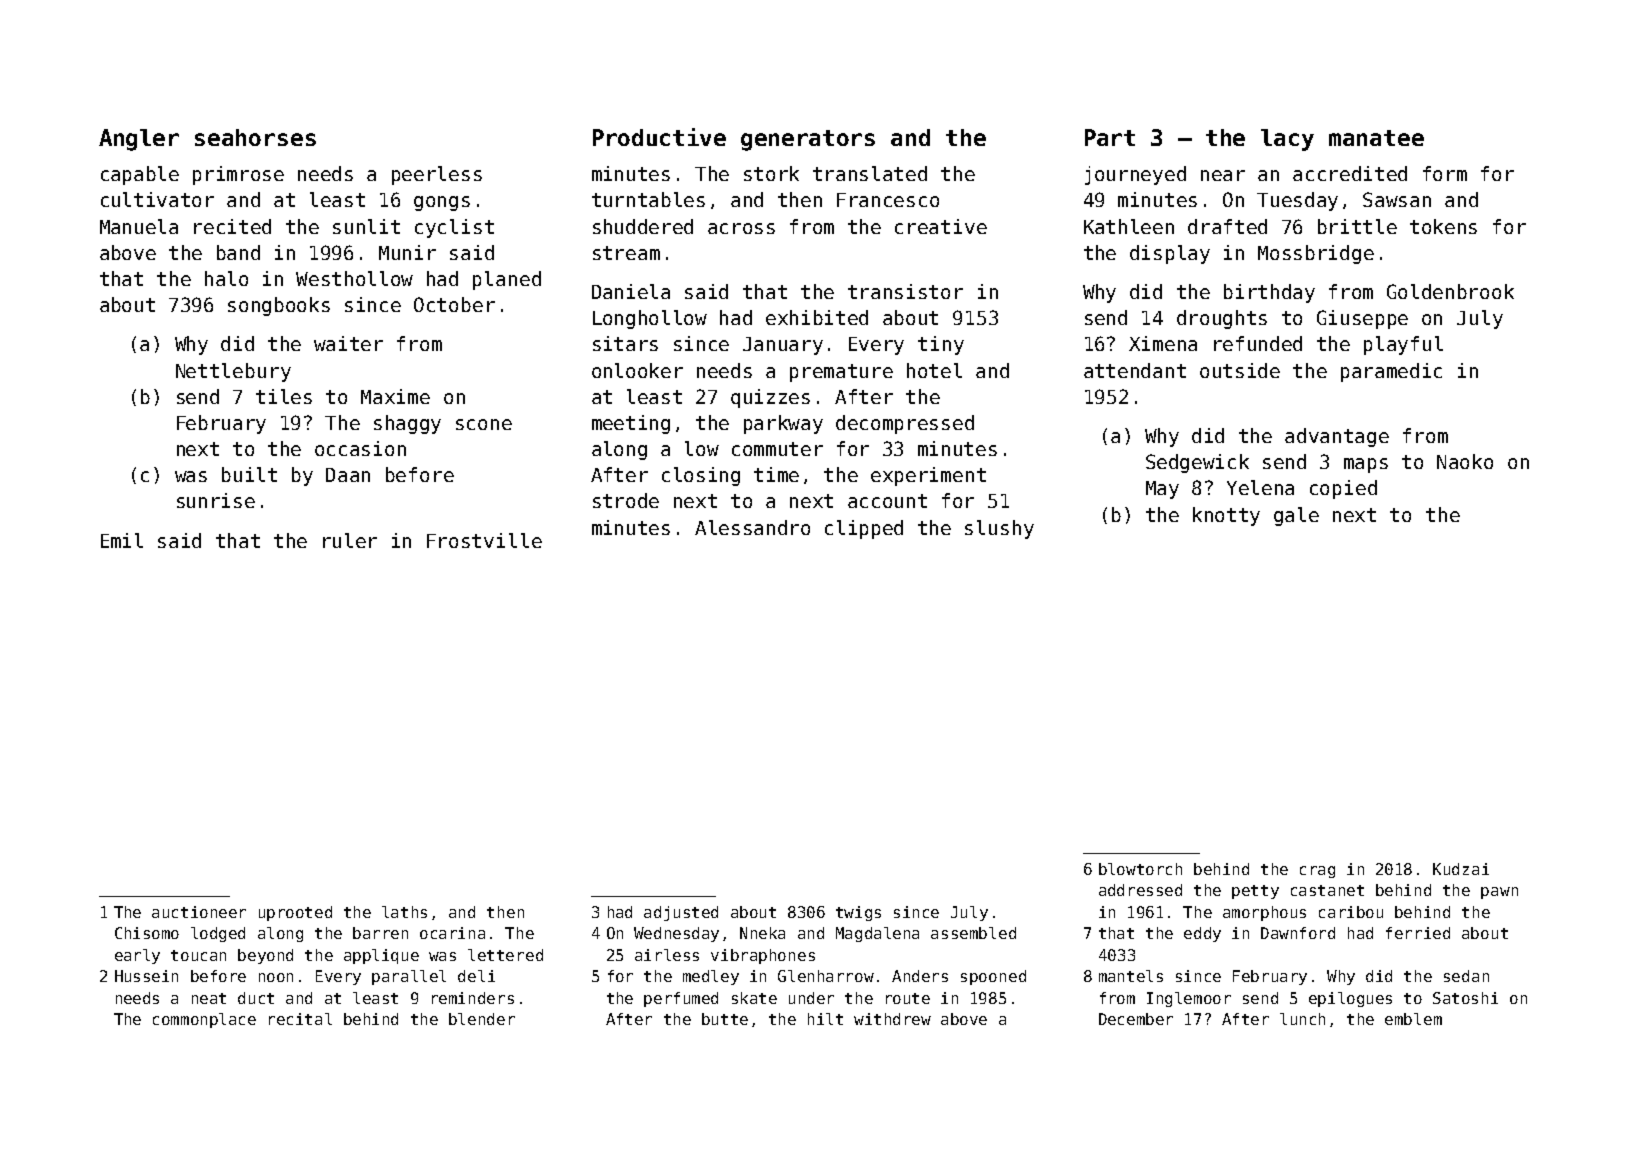  What do you see at coordinates (905, 291) in the screenshot?
I see `transistor` at bounding box center [905, 291].
